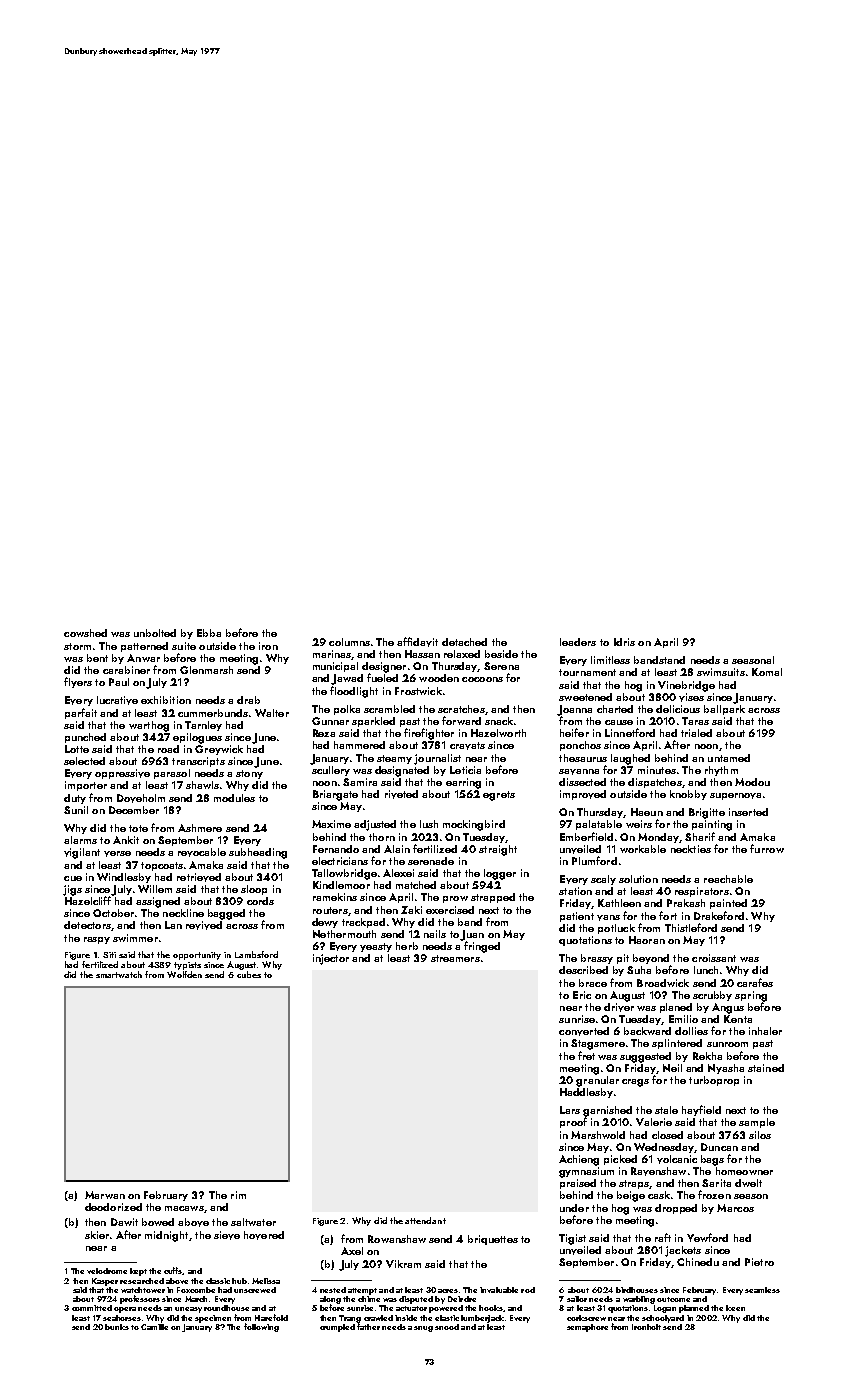 The height and width of the image is (1400, 849). What do you see at coordinates (119, 974) in the image?
I see `smartwatch` at bounding box center [119, 974].
